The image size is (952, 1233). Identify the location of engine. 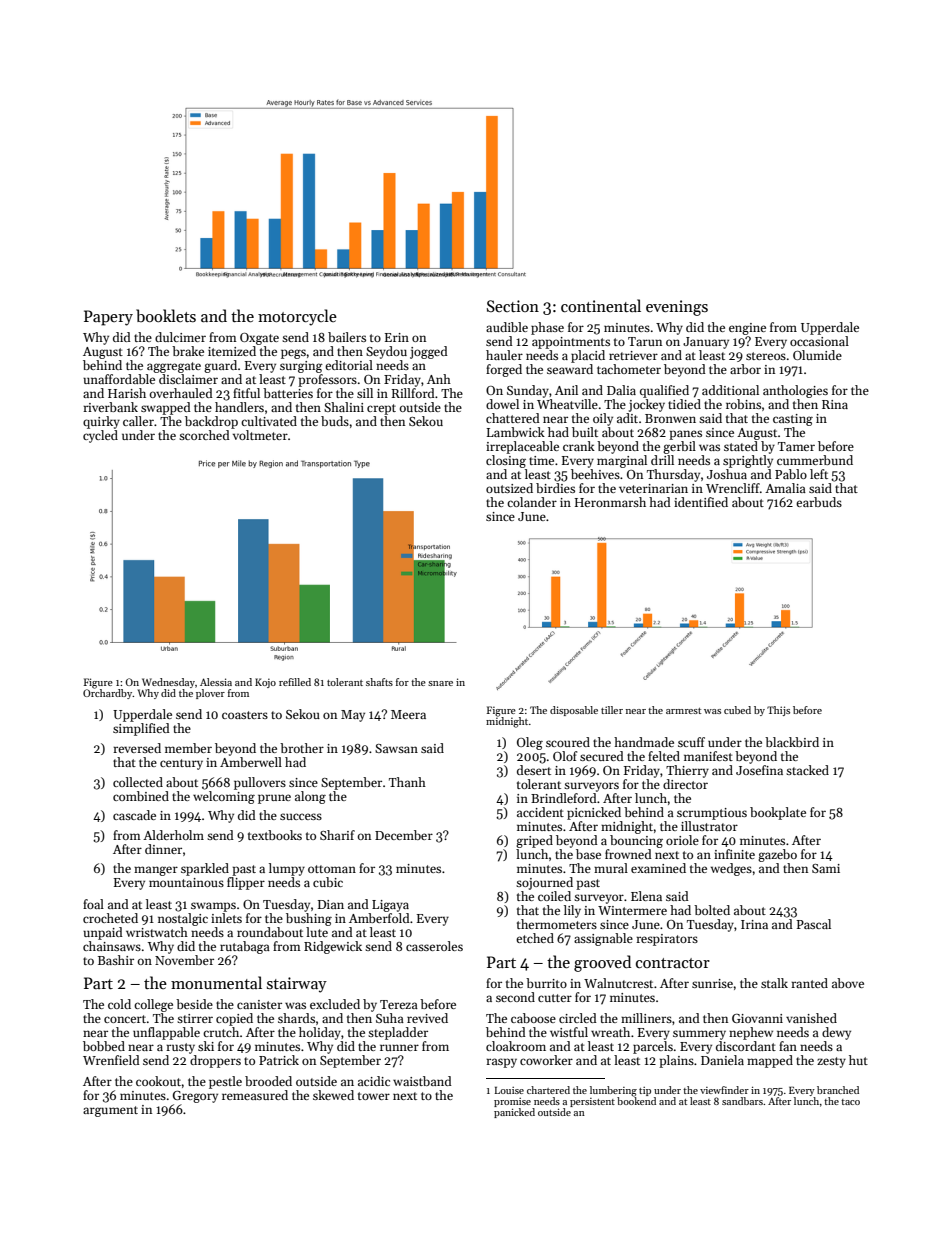
(747, 329).
